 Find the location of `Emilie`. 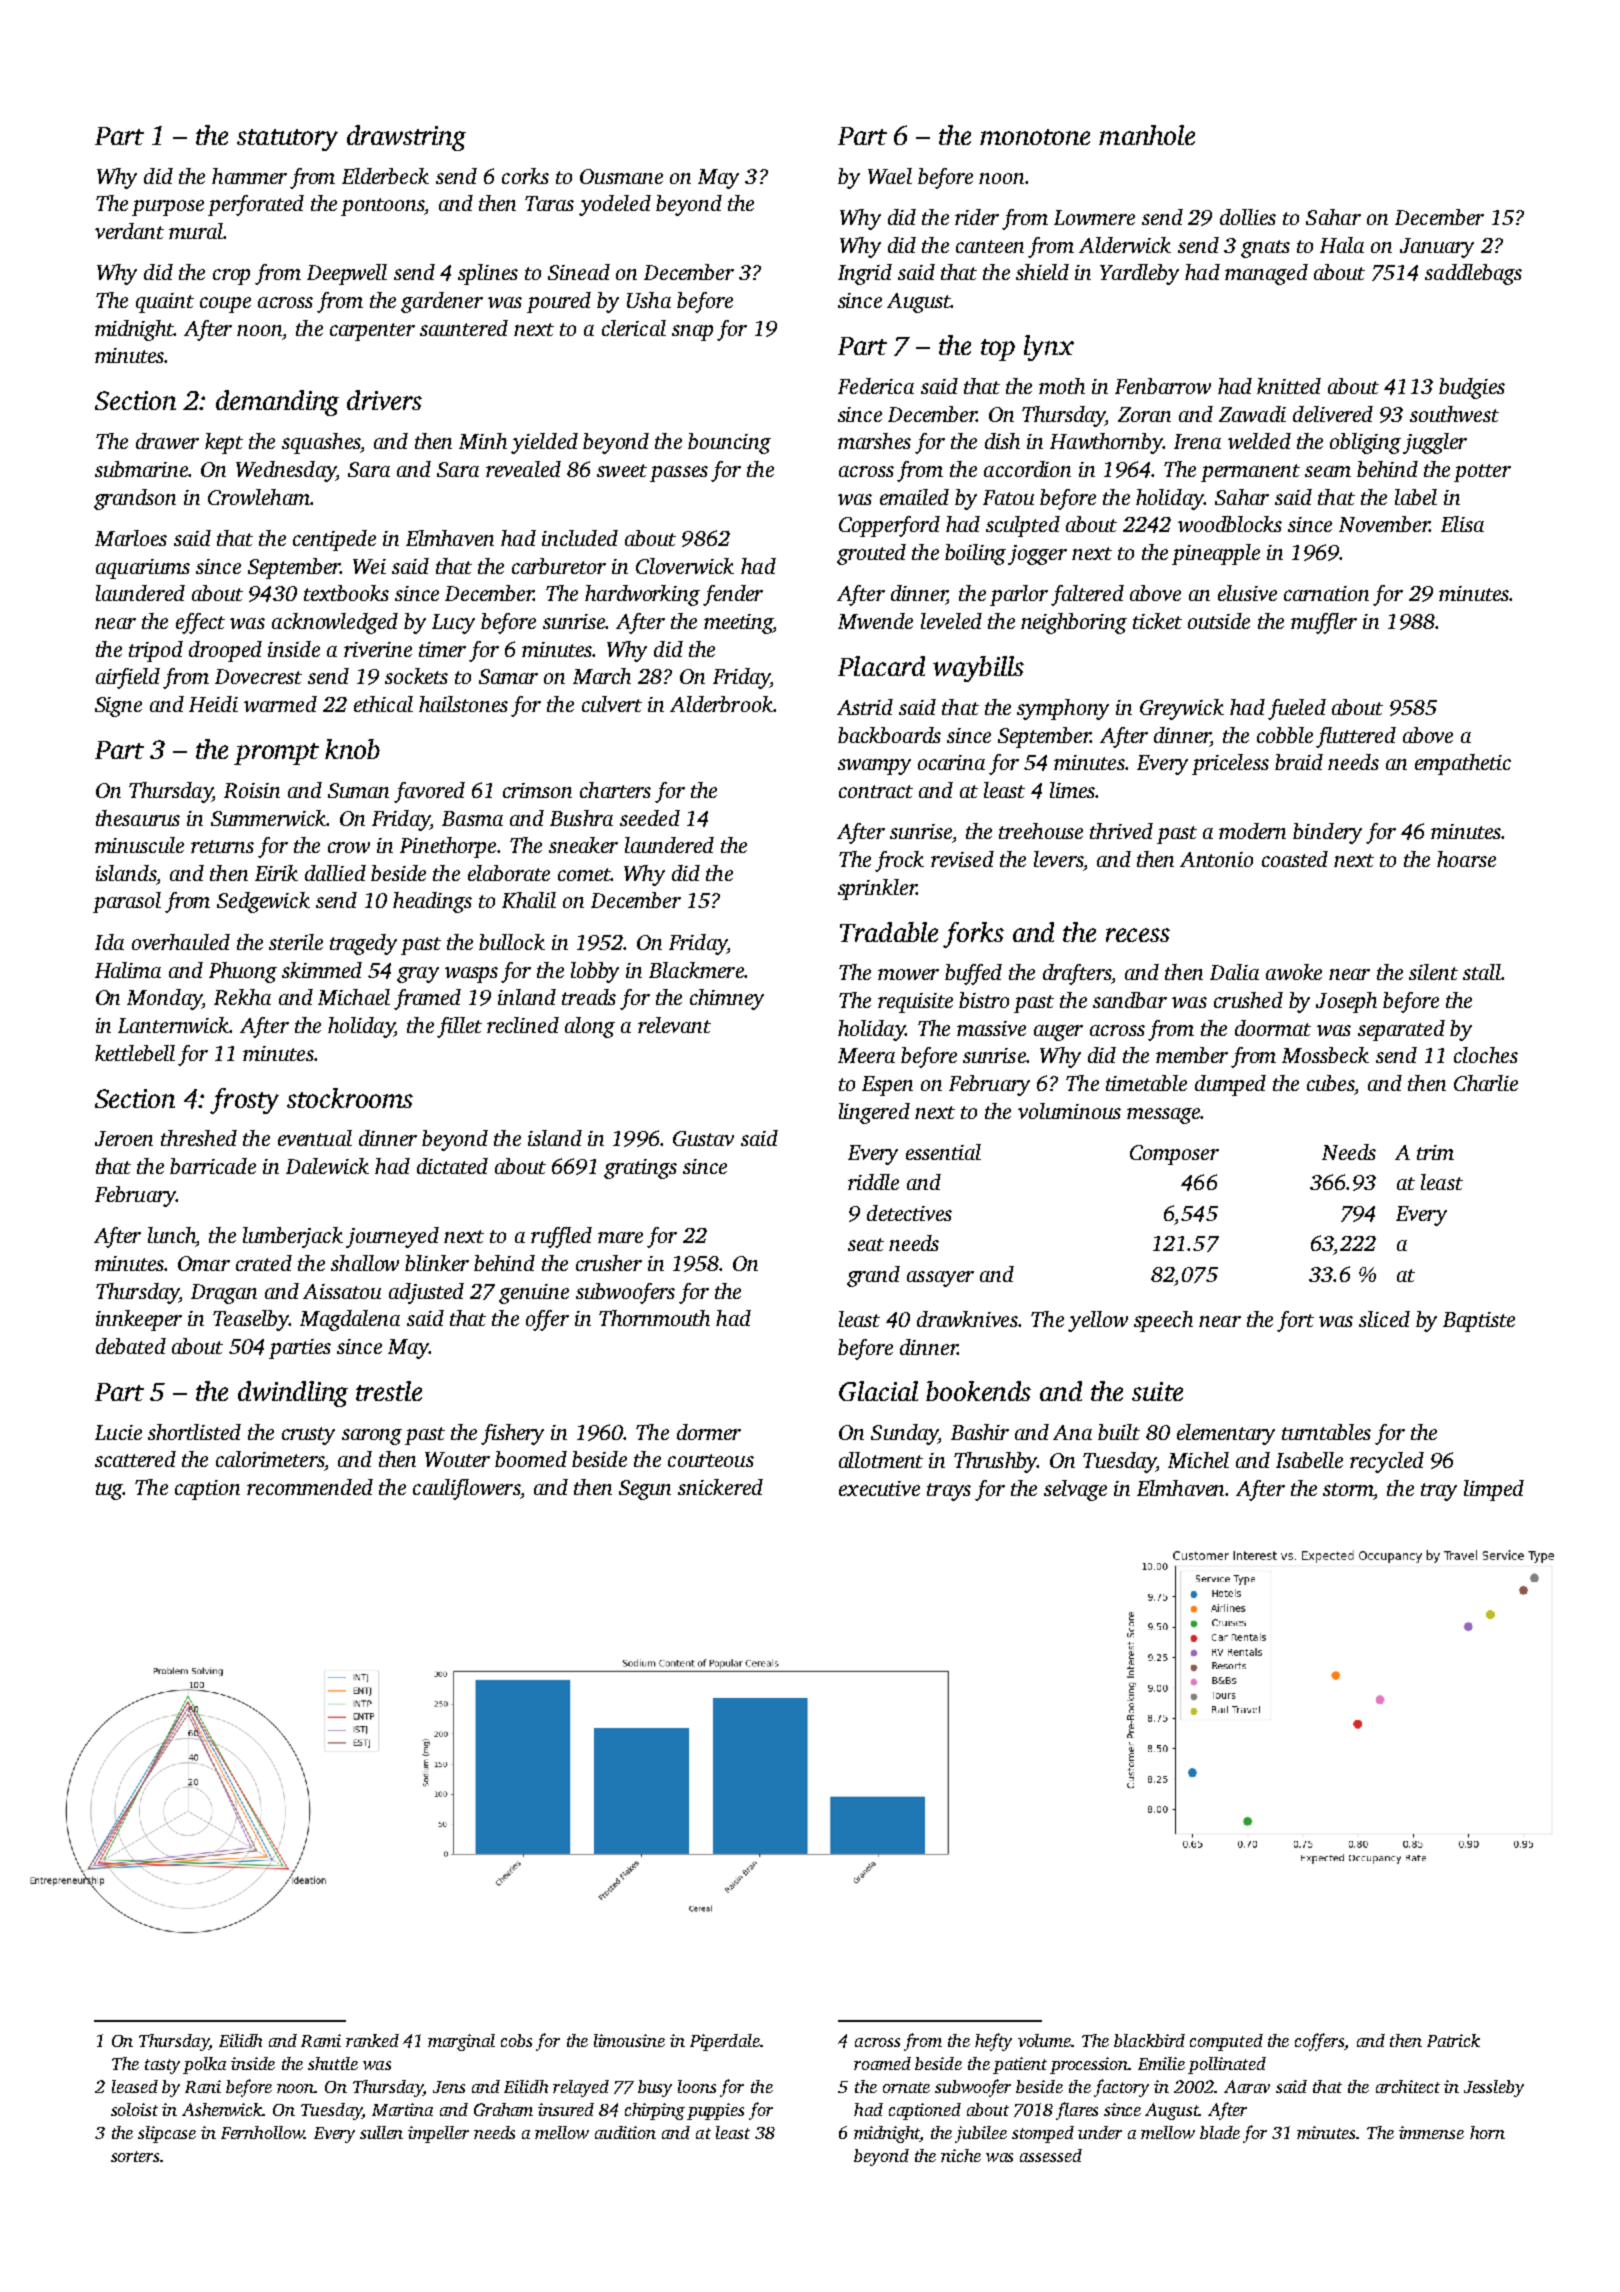

Emilie is located at coordinates (1161, 2063).
